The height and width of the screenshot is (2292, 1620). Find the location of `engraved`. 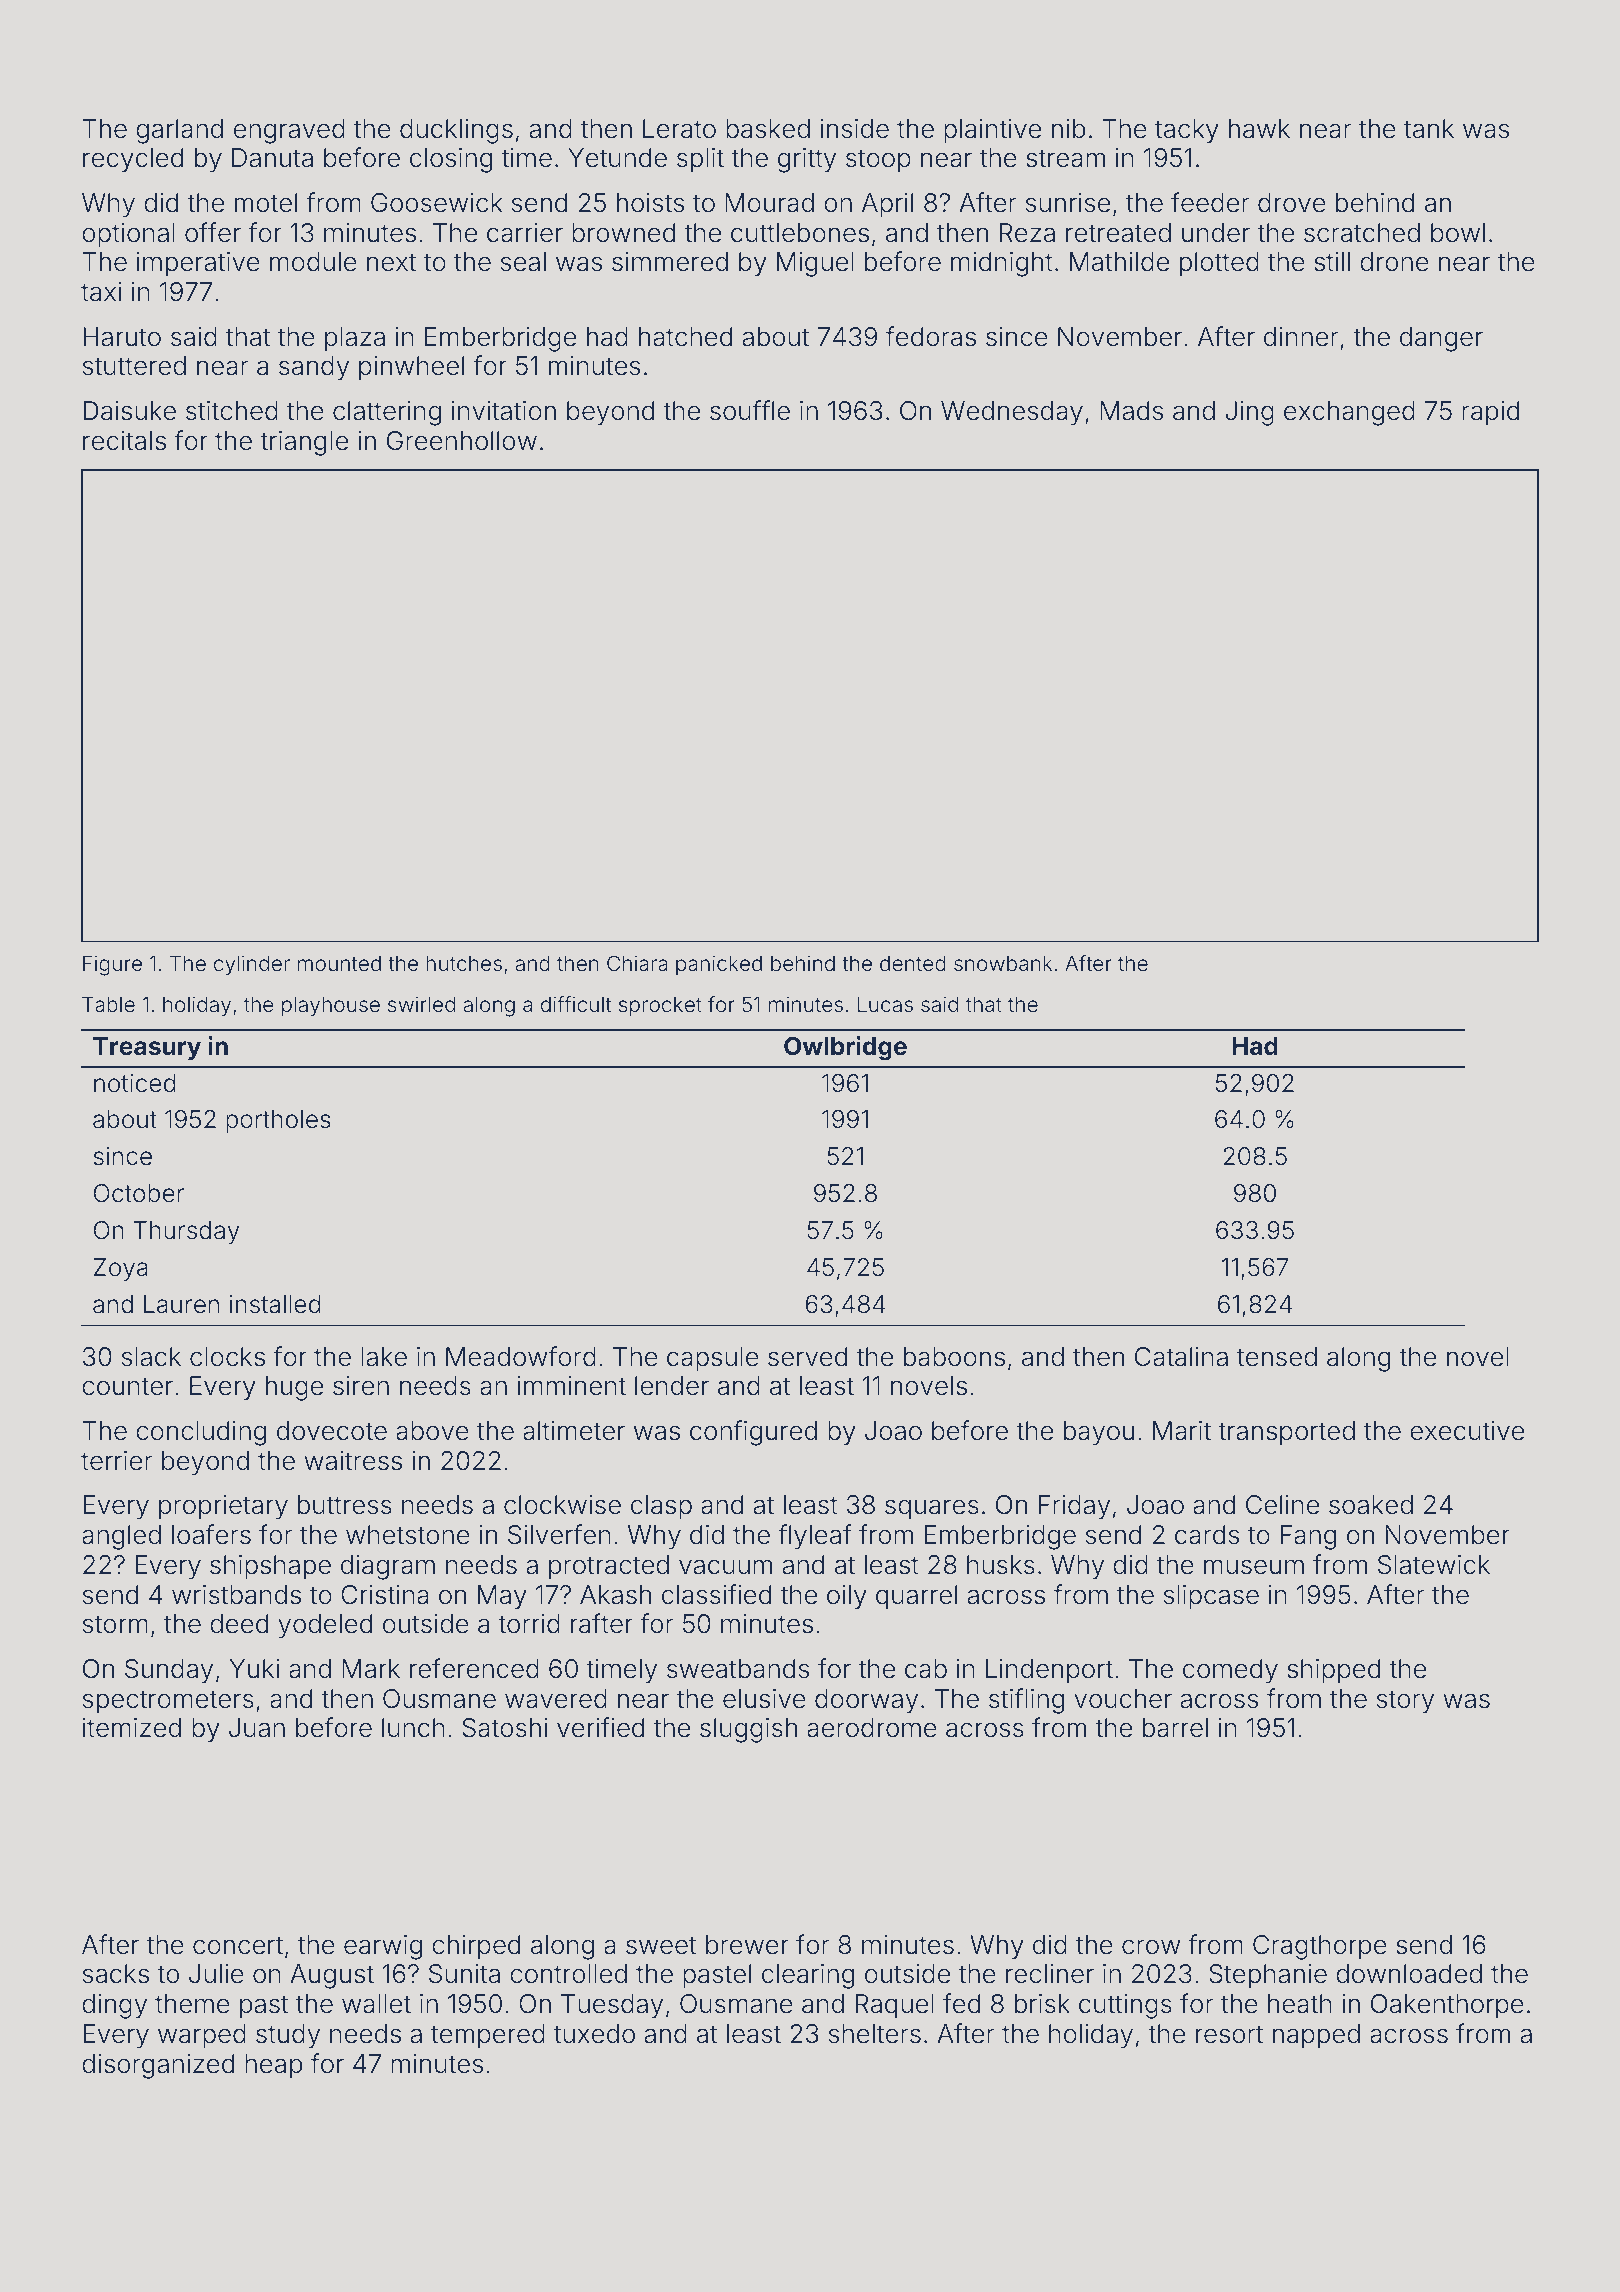

engraved is located at coordinates (289, 131).
